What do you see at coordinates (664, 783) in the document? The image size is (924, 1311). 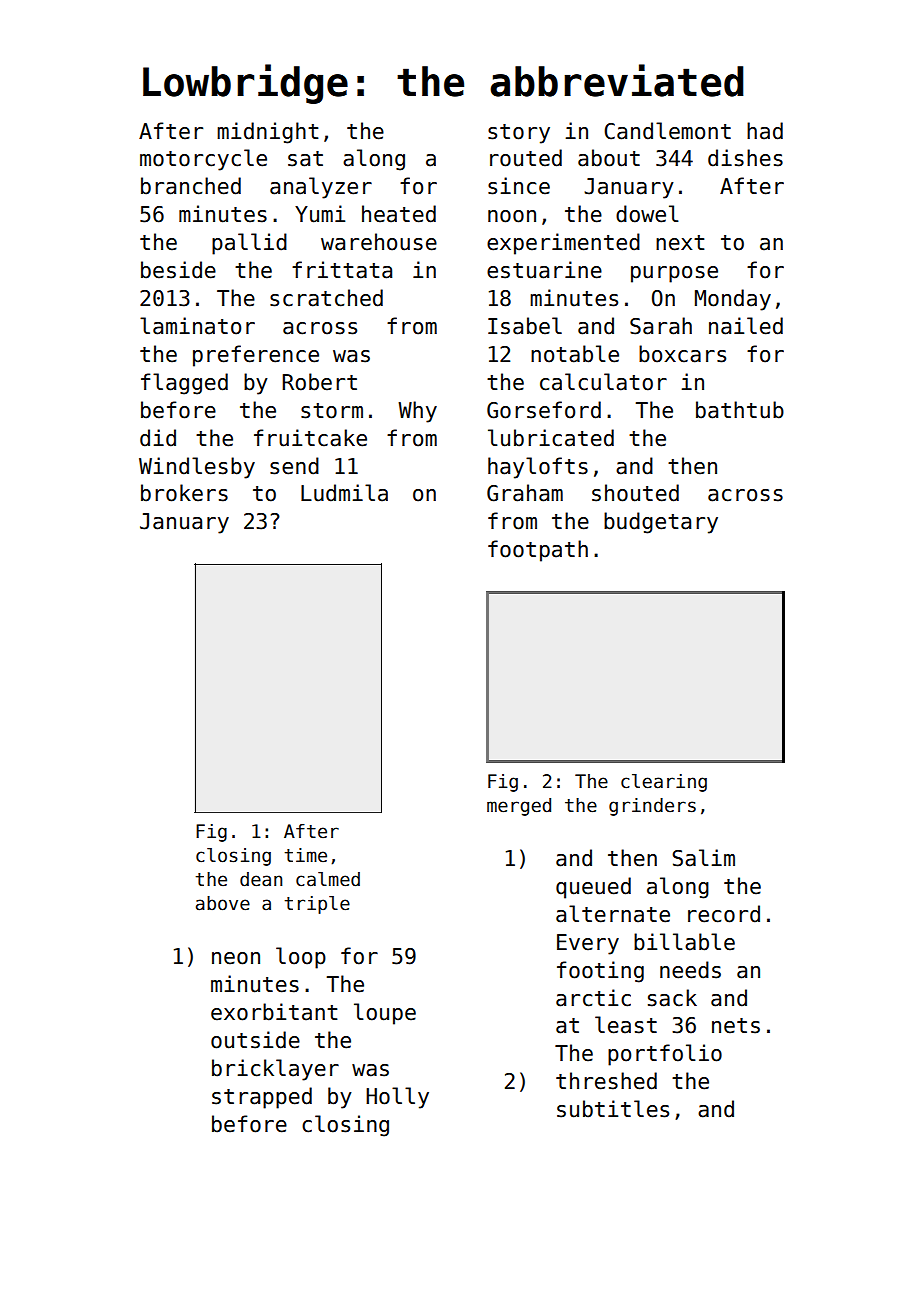 I see `clearing` at bounding box center [664, 783].
